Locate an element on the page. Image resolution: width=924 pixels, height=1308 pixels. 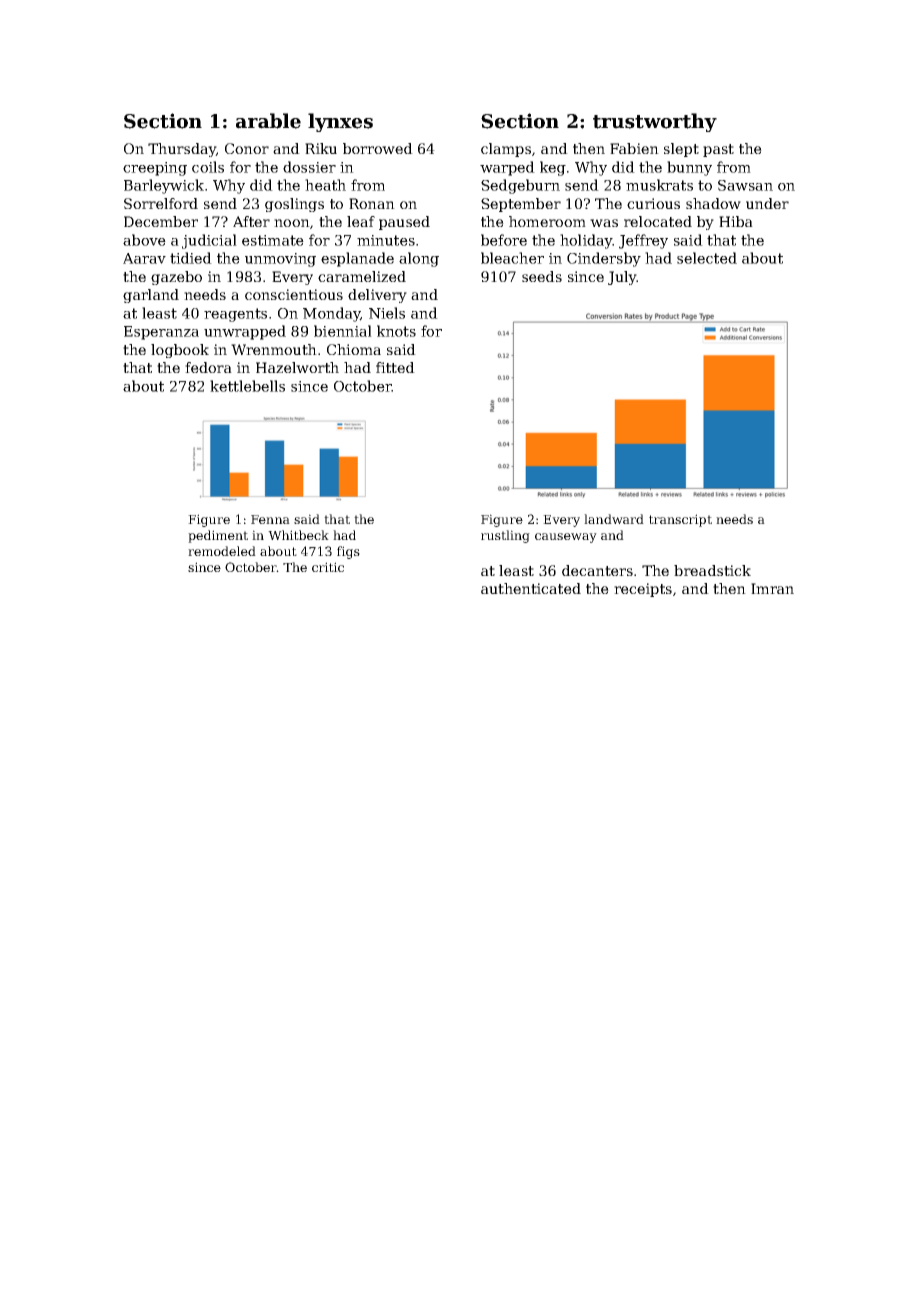
remodeled is located at coordinates (222, 551).
